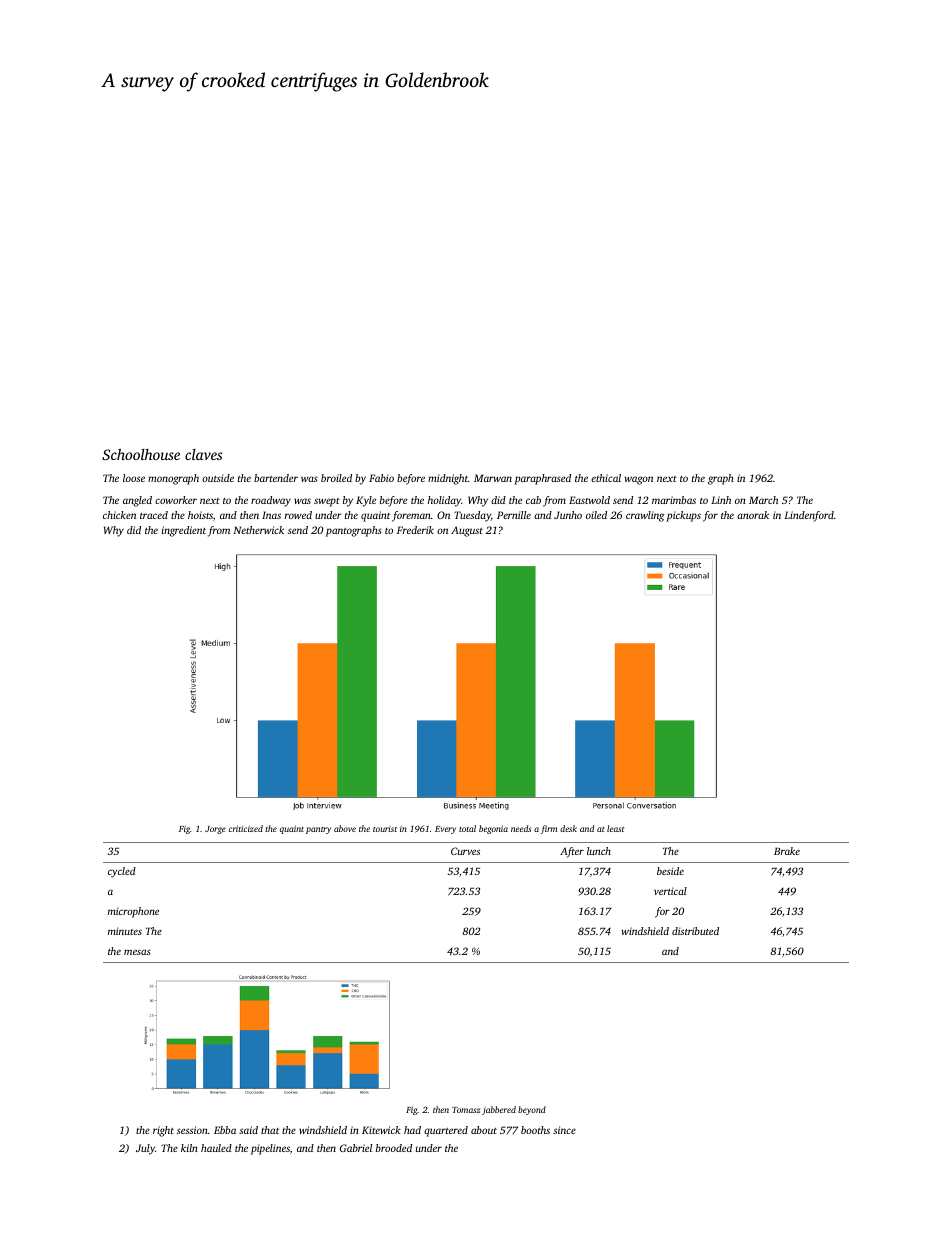  I want to click on pantry, so click(318, 830).
